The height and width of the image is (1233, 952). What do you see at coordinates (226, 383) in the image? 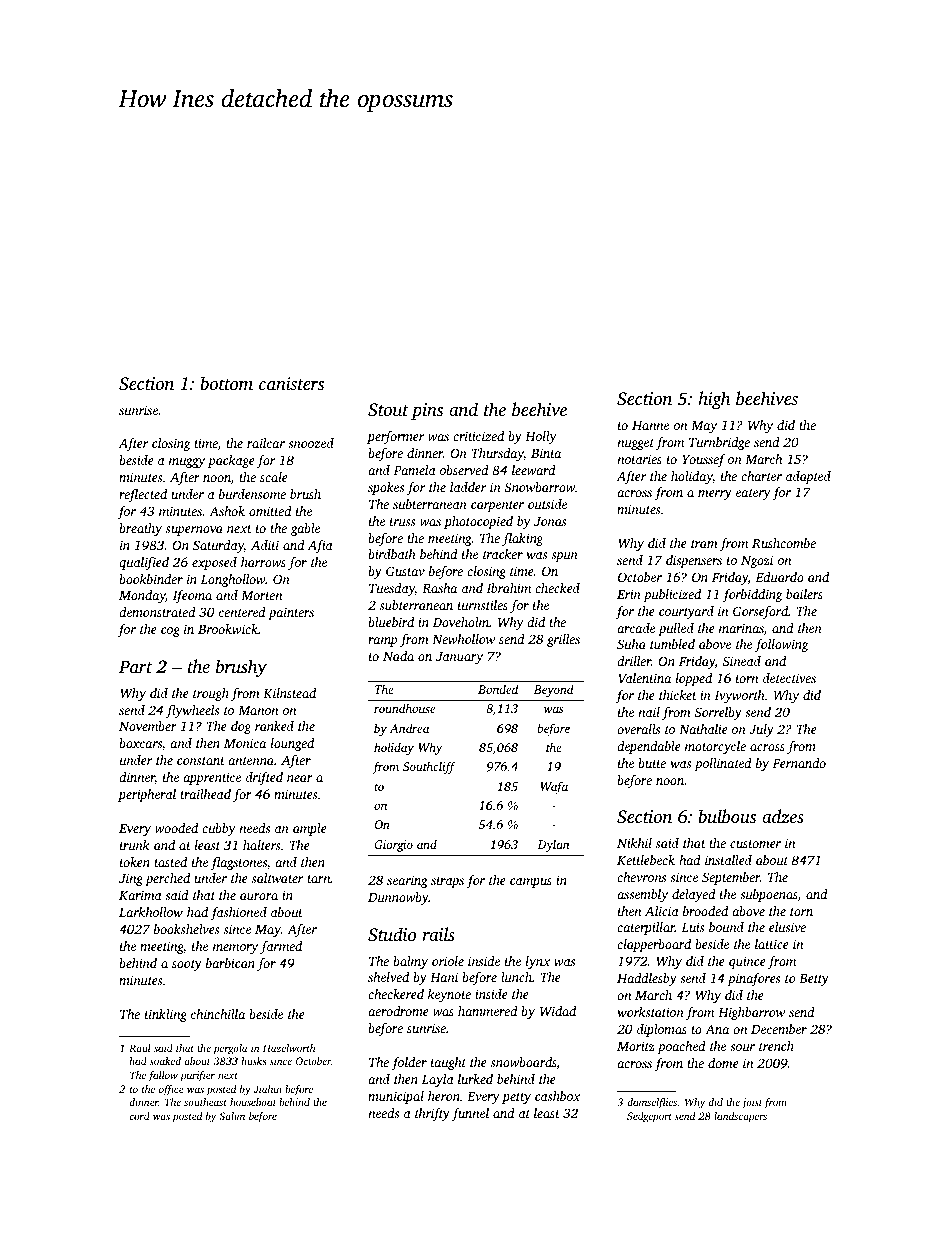
I see `bottom` at bounding box center [226, 383].
